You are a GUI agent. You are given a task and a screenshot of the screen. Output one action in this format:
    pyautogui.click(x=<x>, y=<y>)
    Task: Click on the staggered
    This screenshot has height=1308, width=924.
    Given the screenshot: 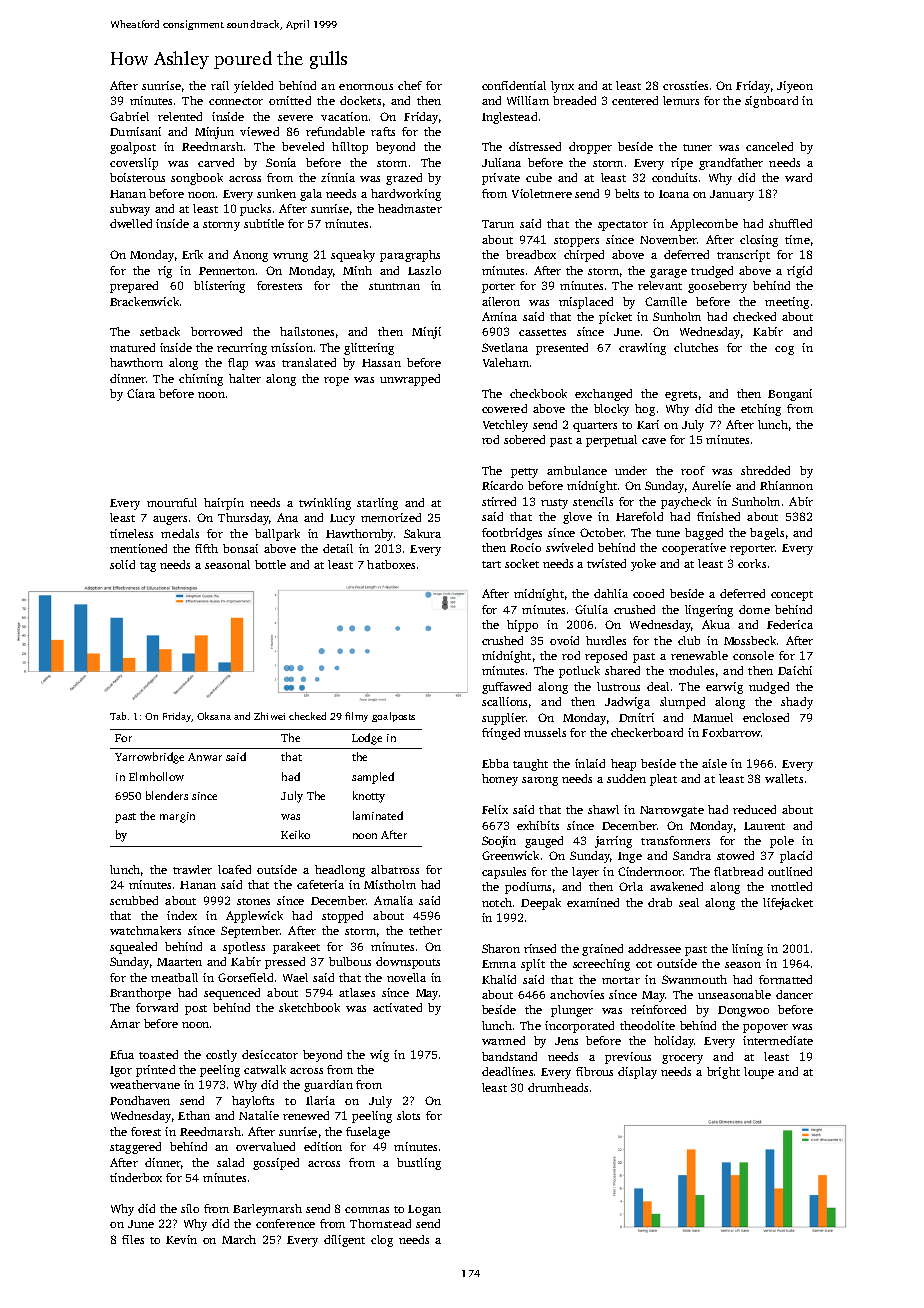 What is the action you would take?
    pyautogui.click(x=135, y=1148)
